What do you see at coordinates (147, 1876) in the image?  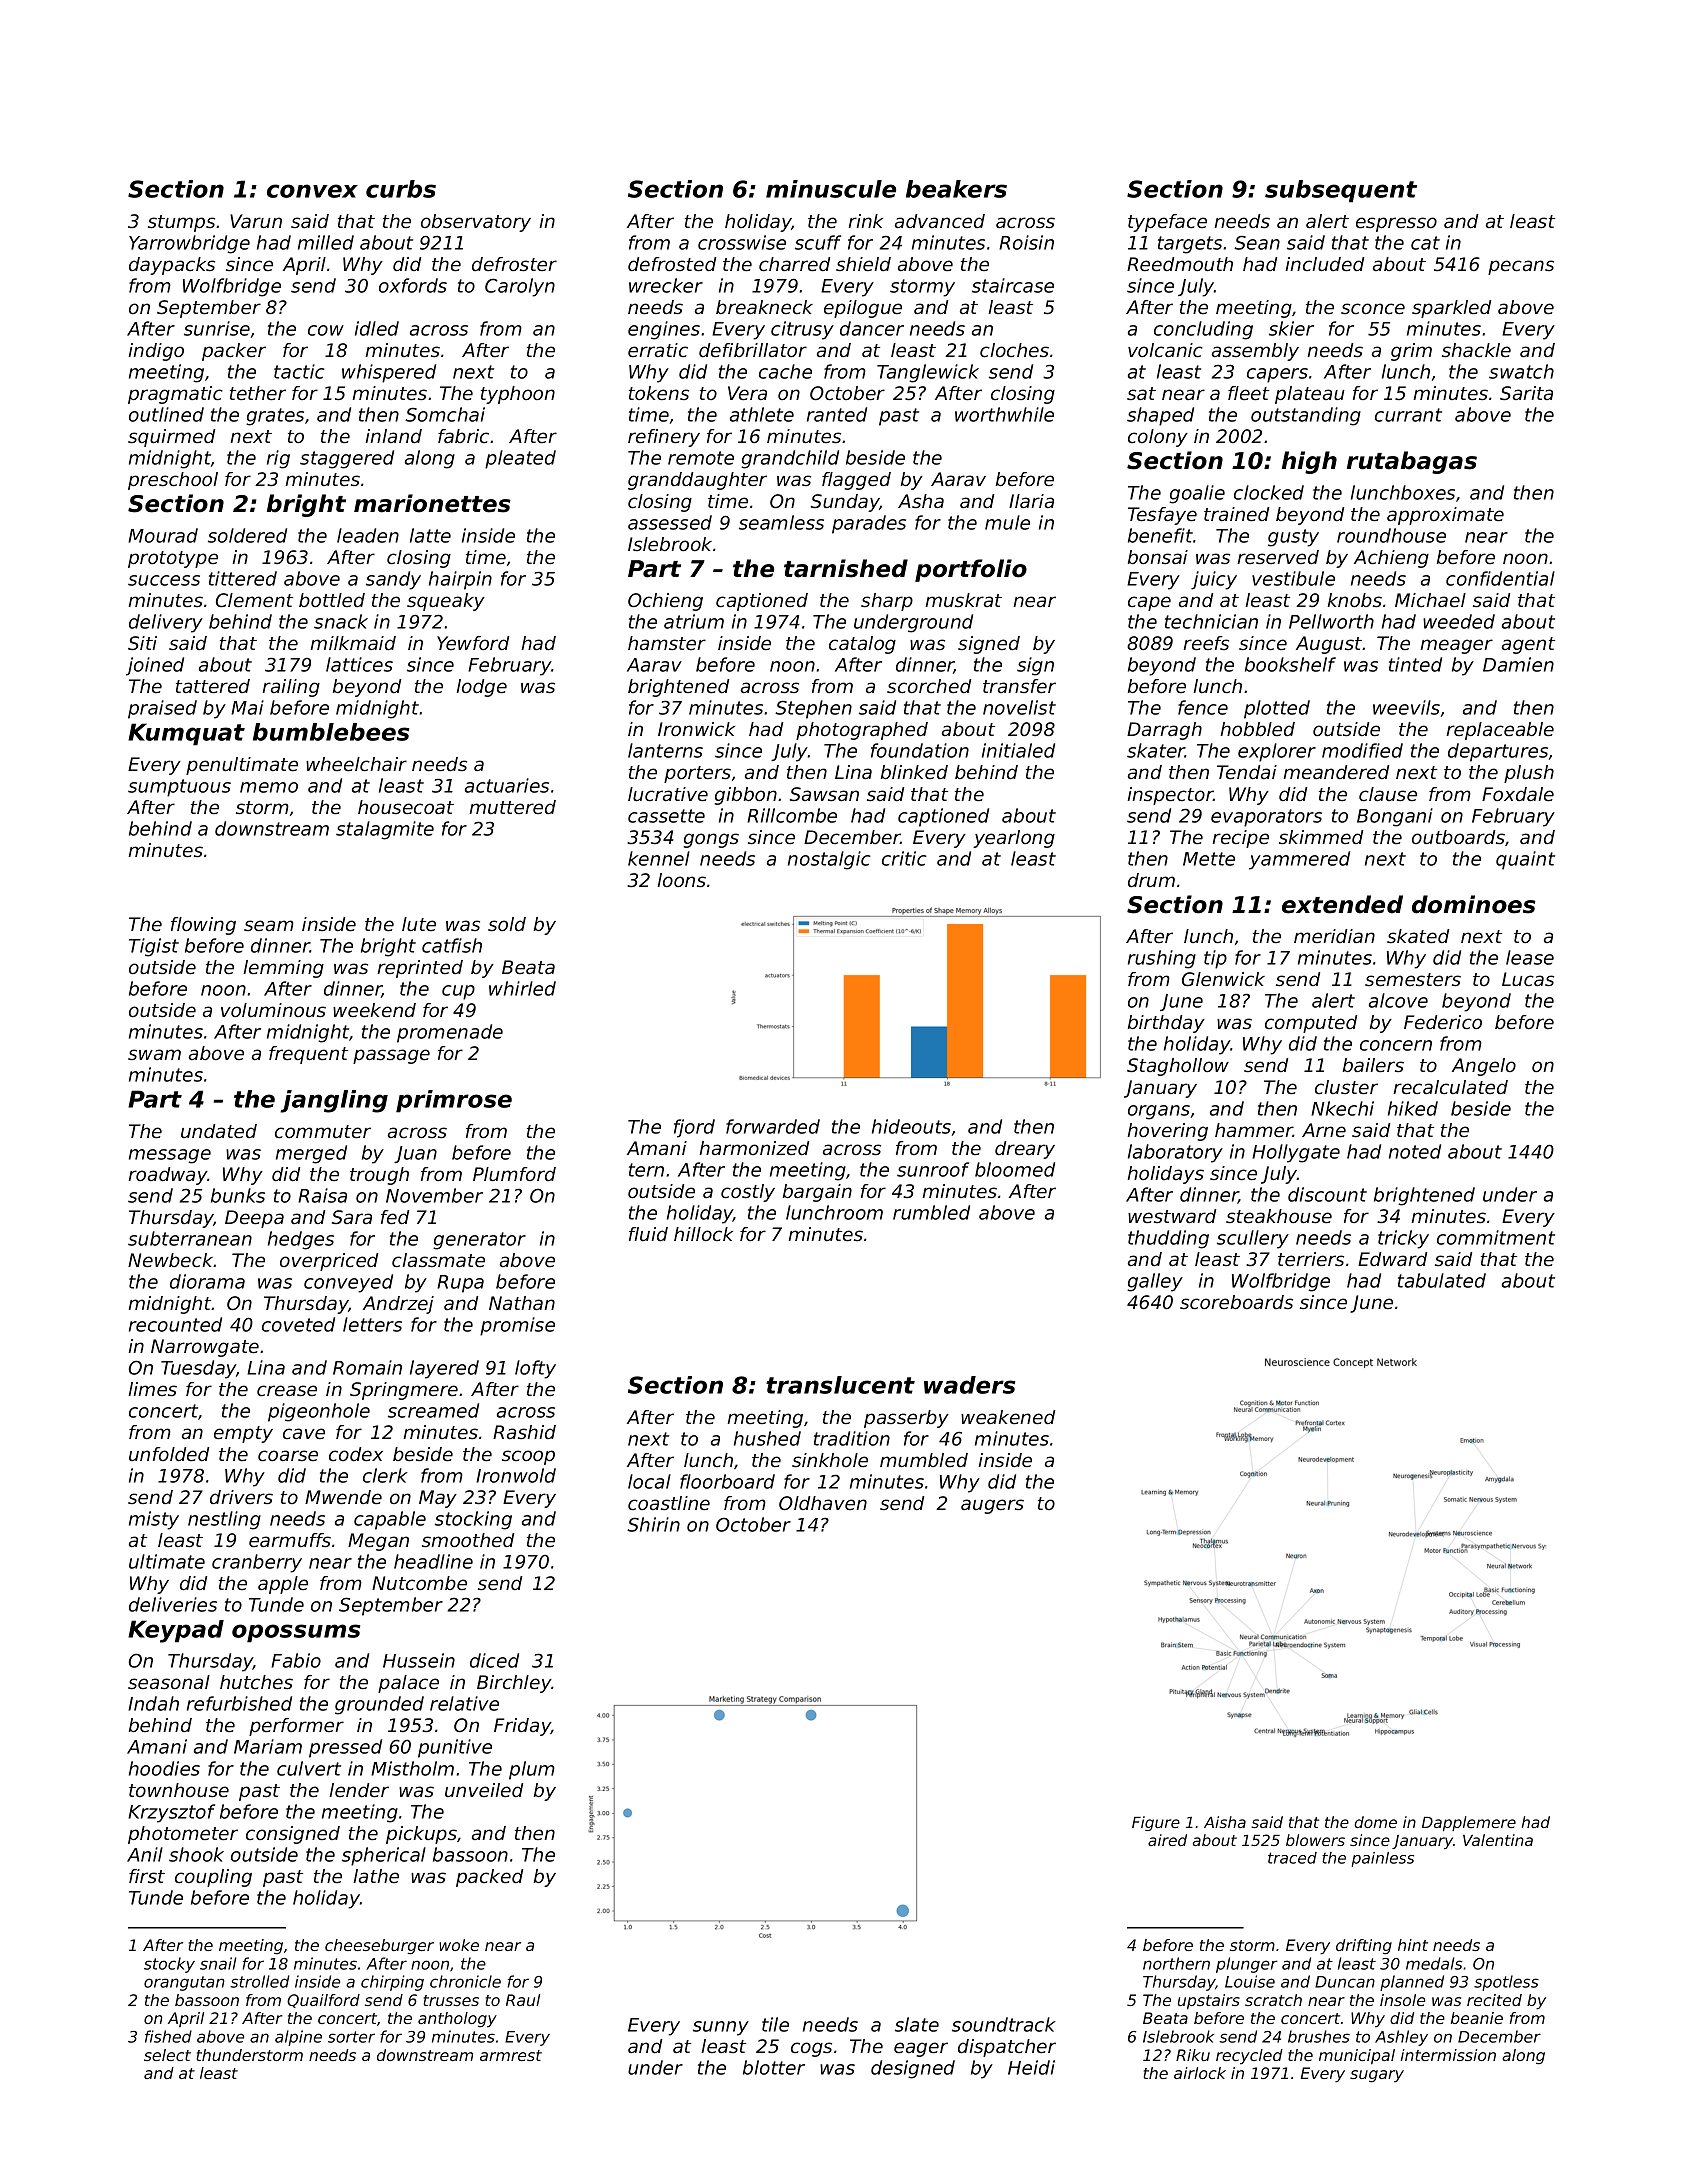 I see `first` at bounding box center [147, 1876].
